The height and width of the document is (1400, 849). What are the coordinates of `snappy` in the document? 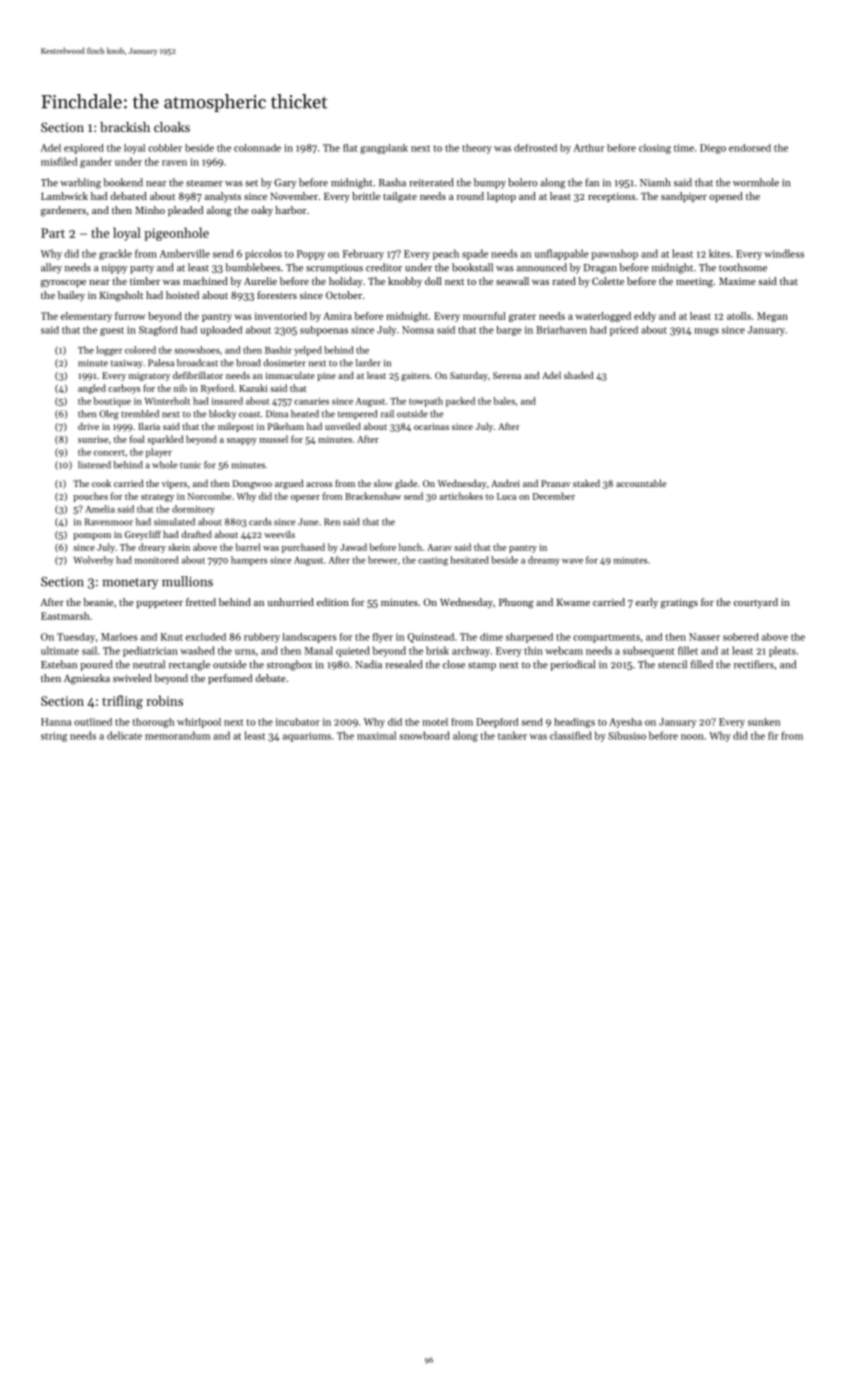 It's located at (242, 441).
